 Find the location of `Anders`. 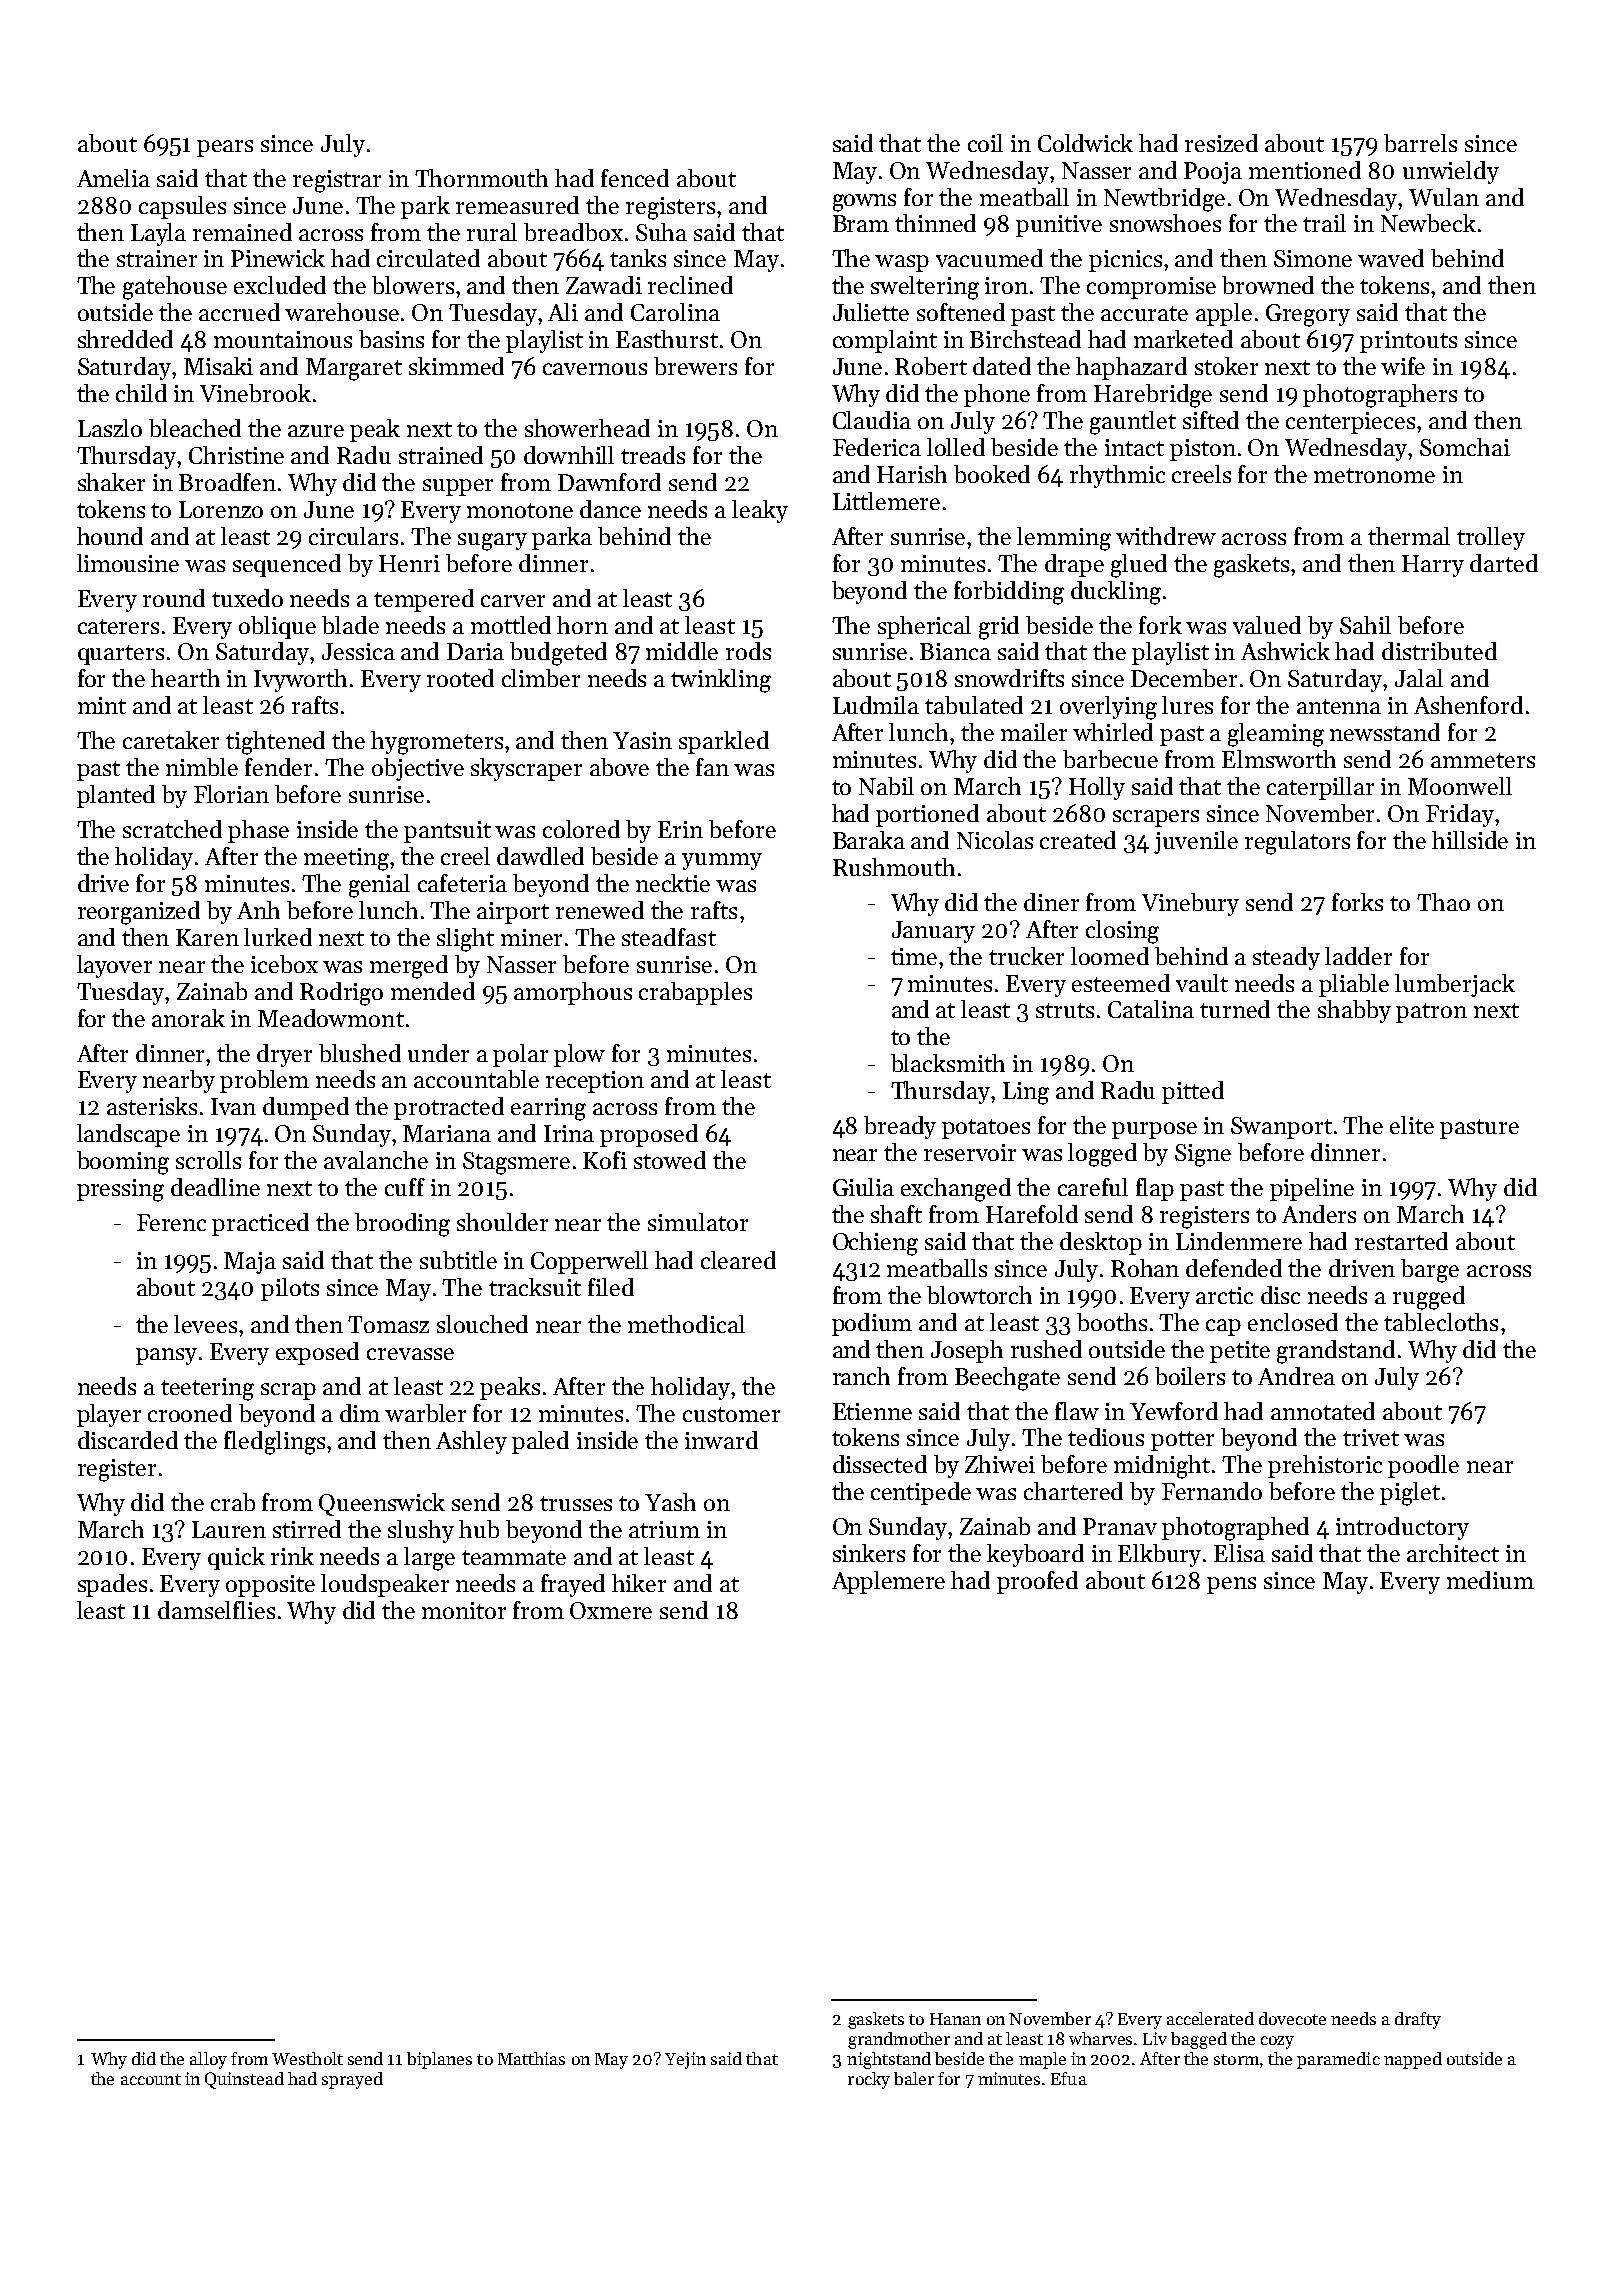

Anders is located at coordinates (1319, 1214).
